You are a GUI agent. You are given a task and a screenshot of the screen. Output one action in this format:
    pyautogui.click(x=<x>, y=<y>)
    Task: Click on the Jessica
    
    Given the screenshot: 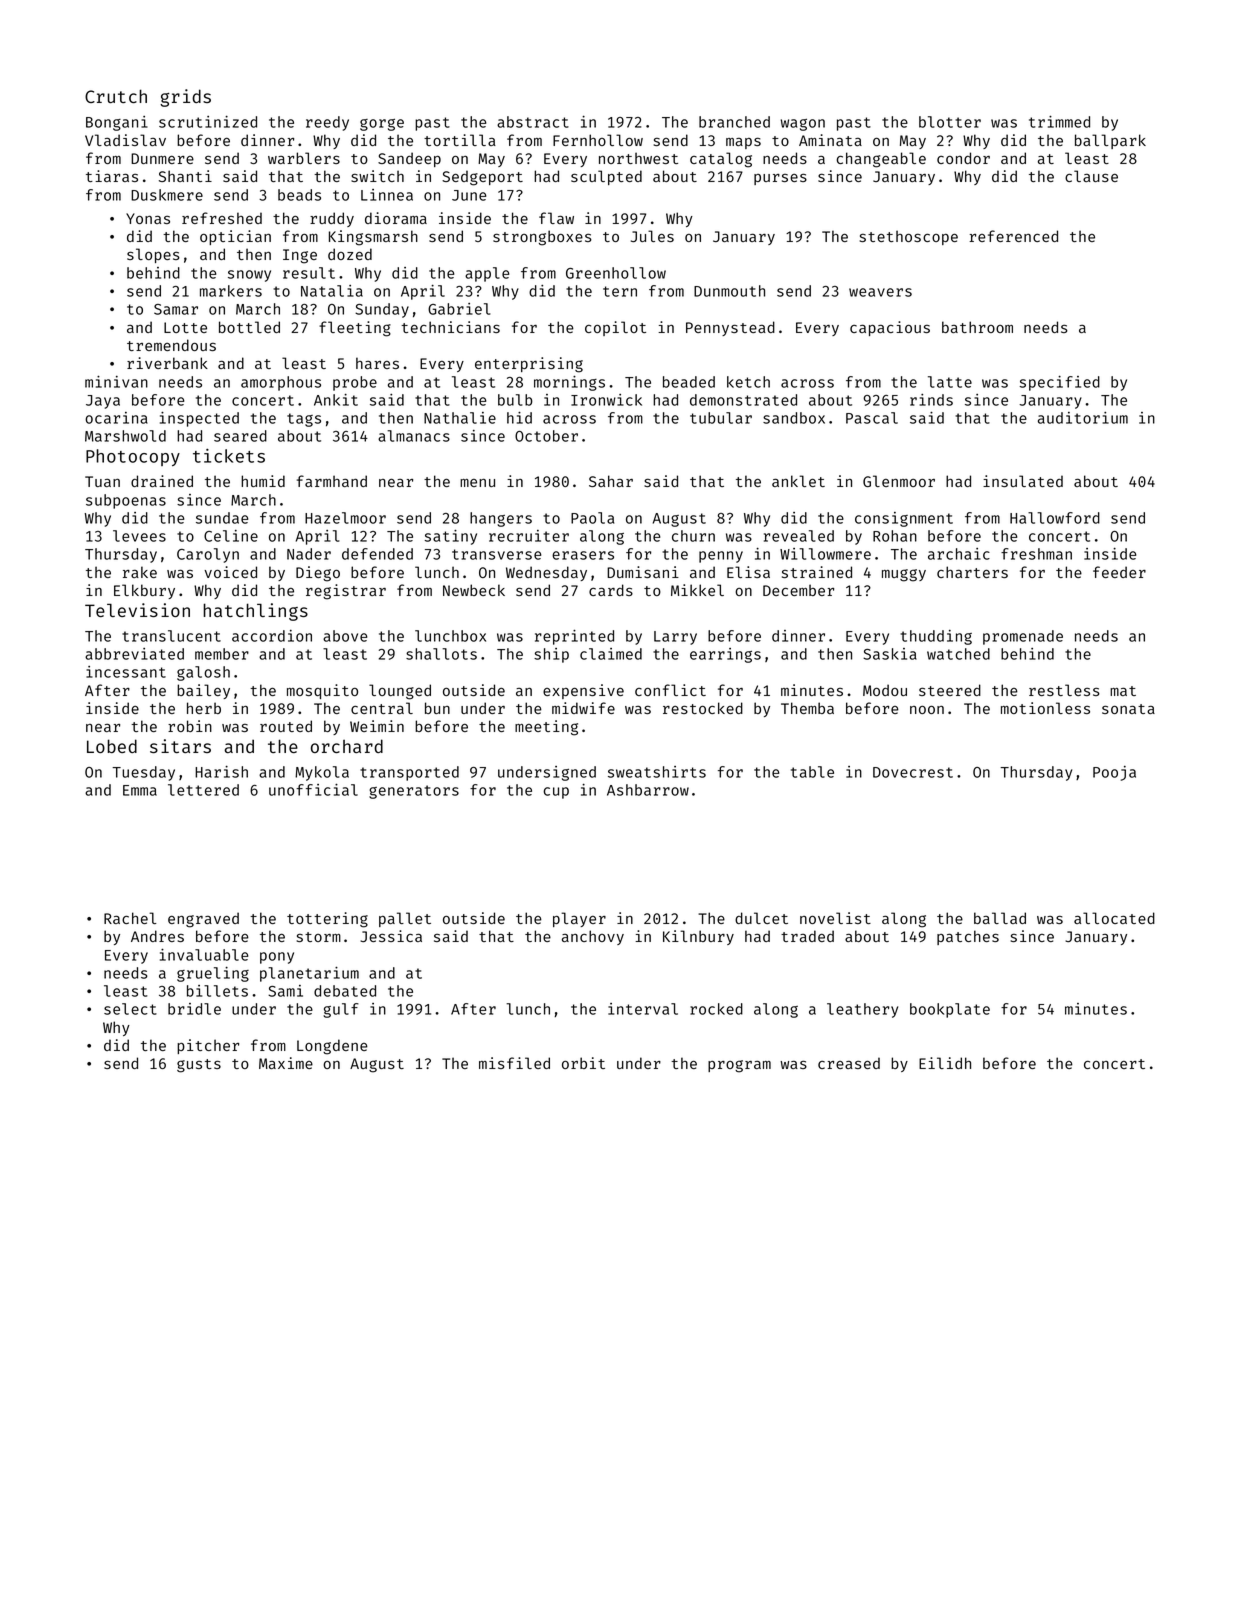 What is the action you would take?
    pyautogui.click(x=391, y=936)
